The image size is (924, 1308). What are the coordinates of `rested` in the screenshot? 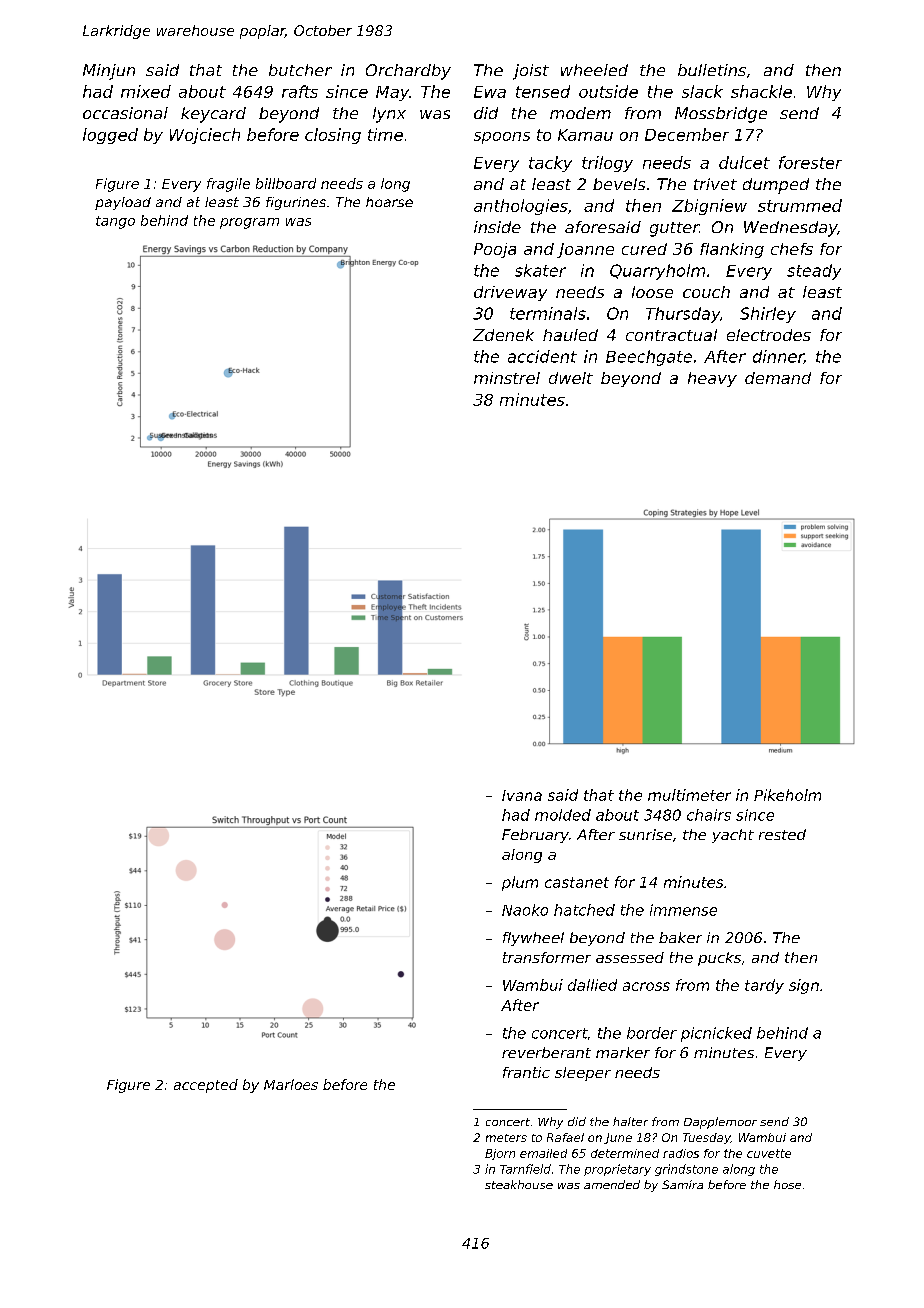 It's located at (782, 834).
